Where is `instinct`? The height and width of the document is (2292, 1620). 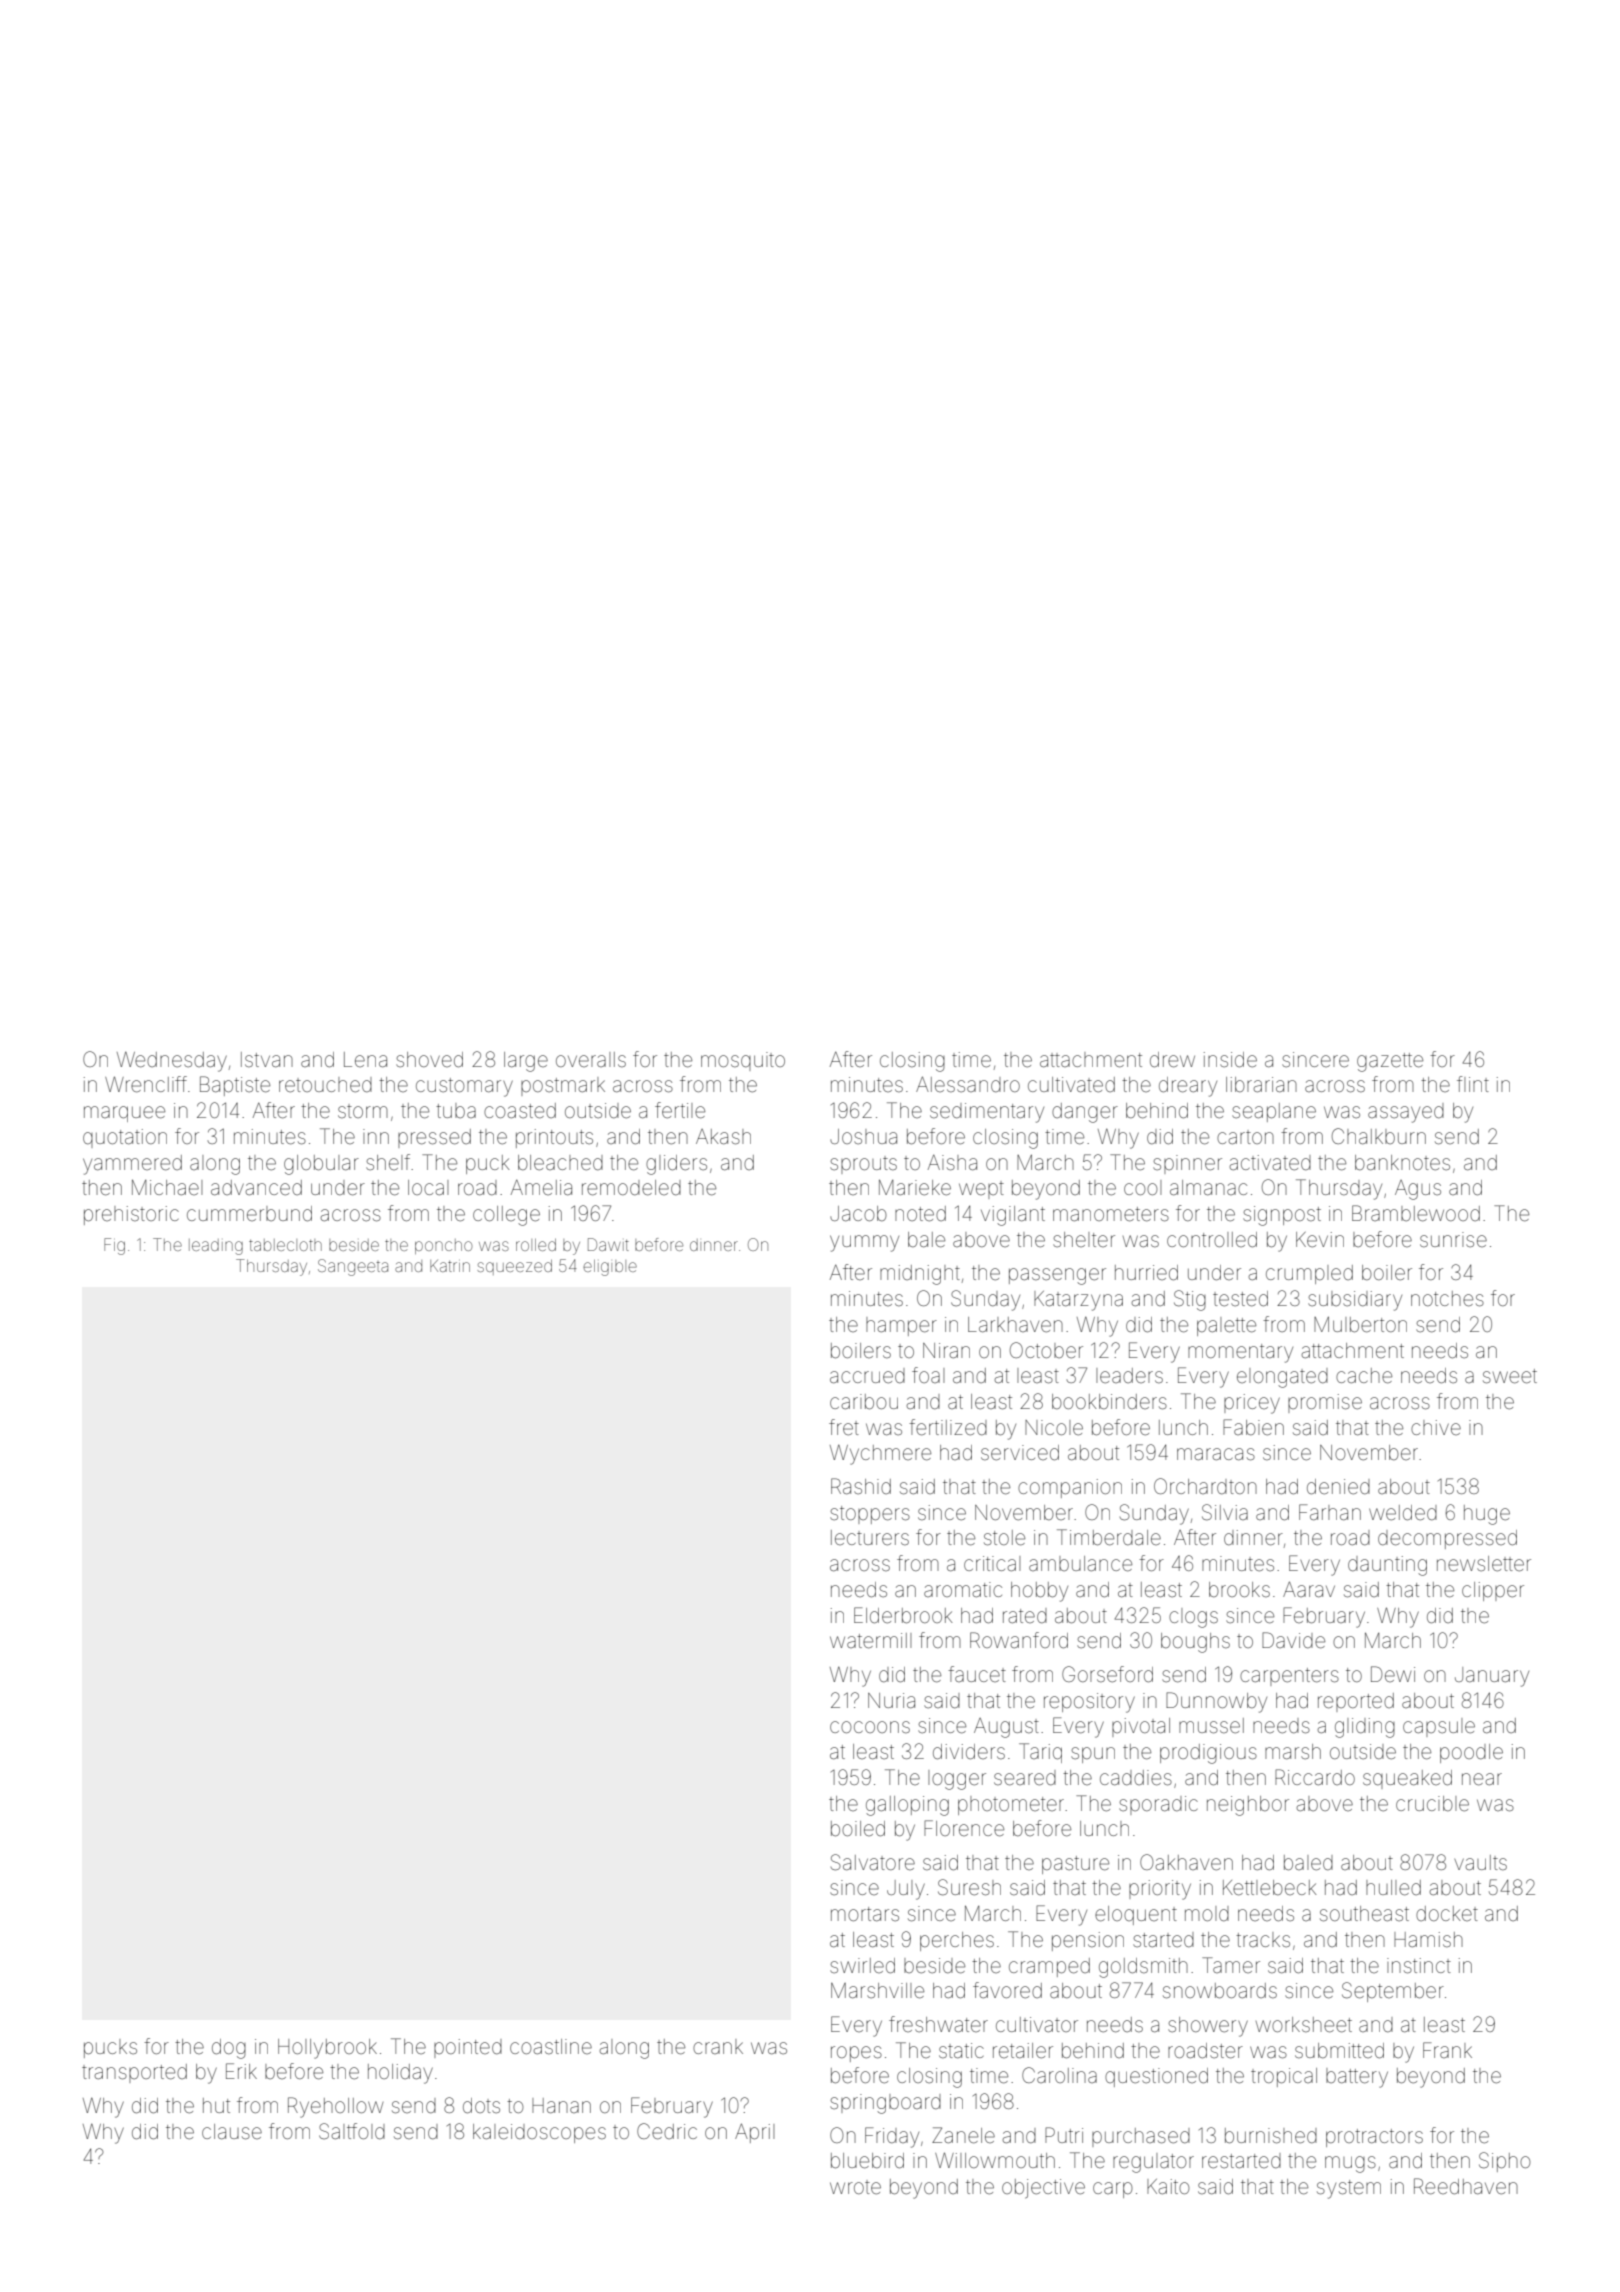
instinct is located at coordinates (1419, 1965).
